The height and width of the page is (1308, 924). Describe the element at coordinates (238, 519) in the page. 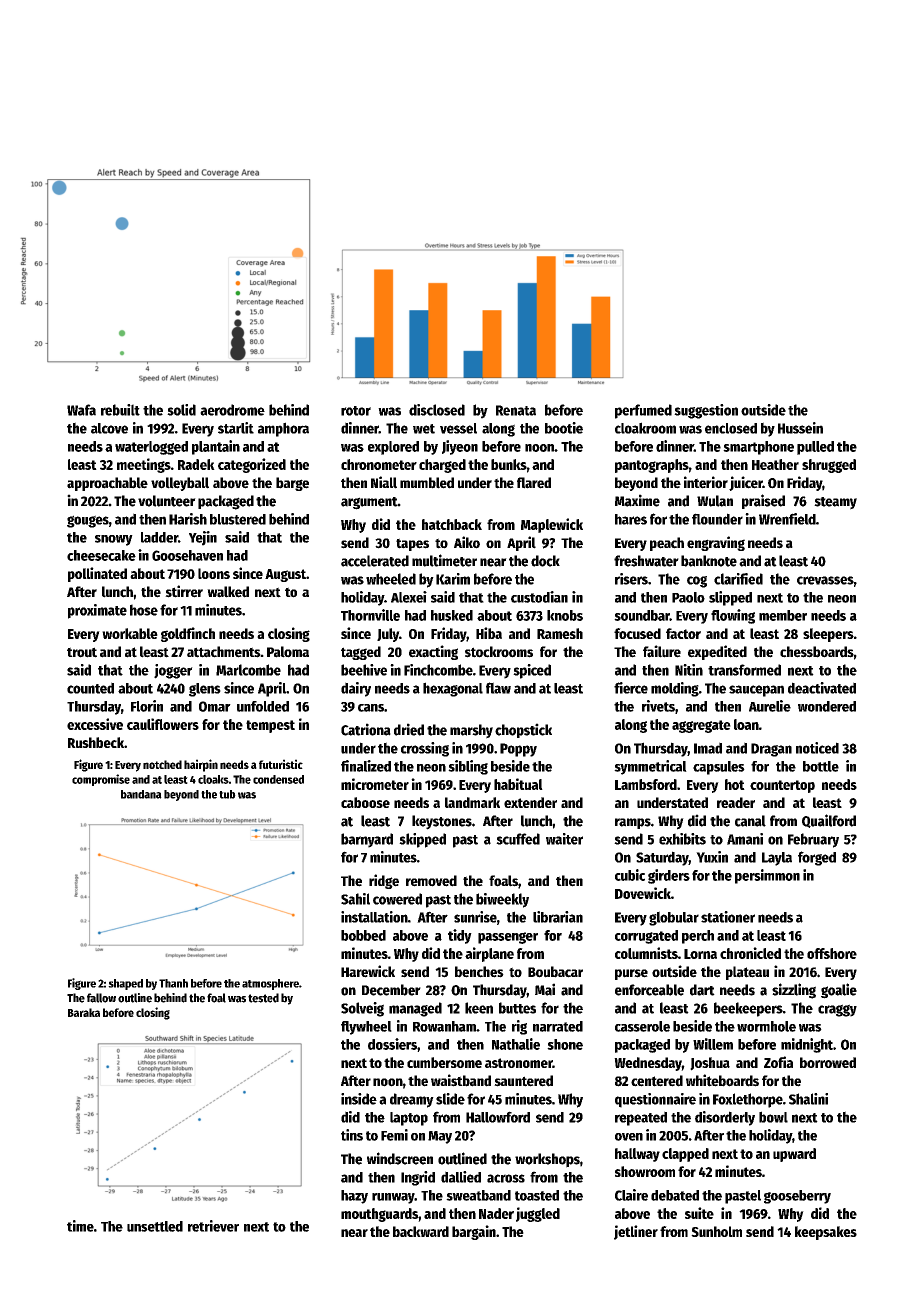

I see `blustered` at that location.
